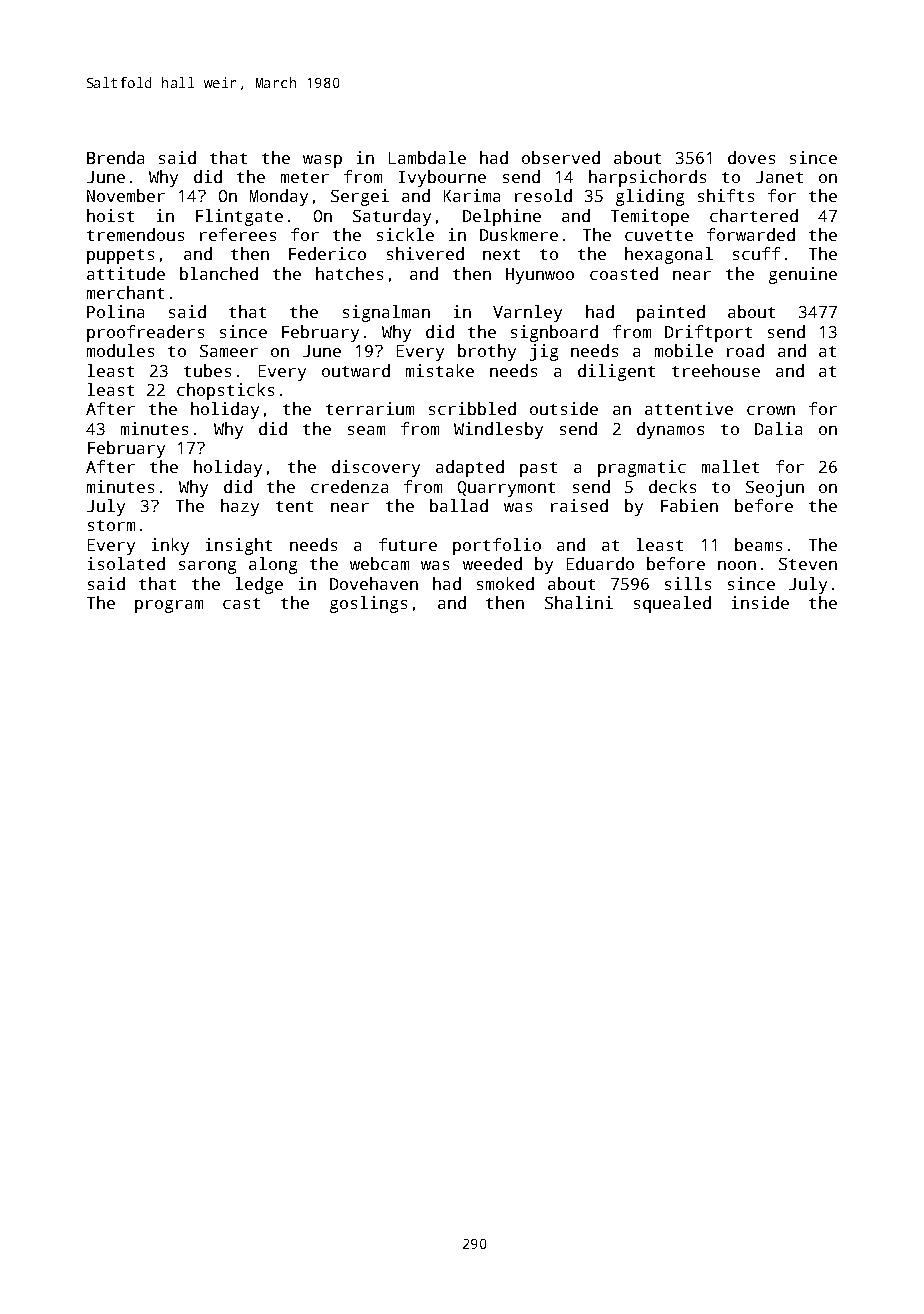 This screenshot has height=1314, width=924. Describe the element at coordinates (616, 372) in the screenshot. I see `diligent` at that location.
